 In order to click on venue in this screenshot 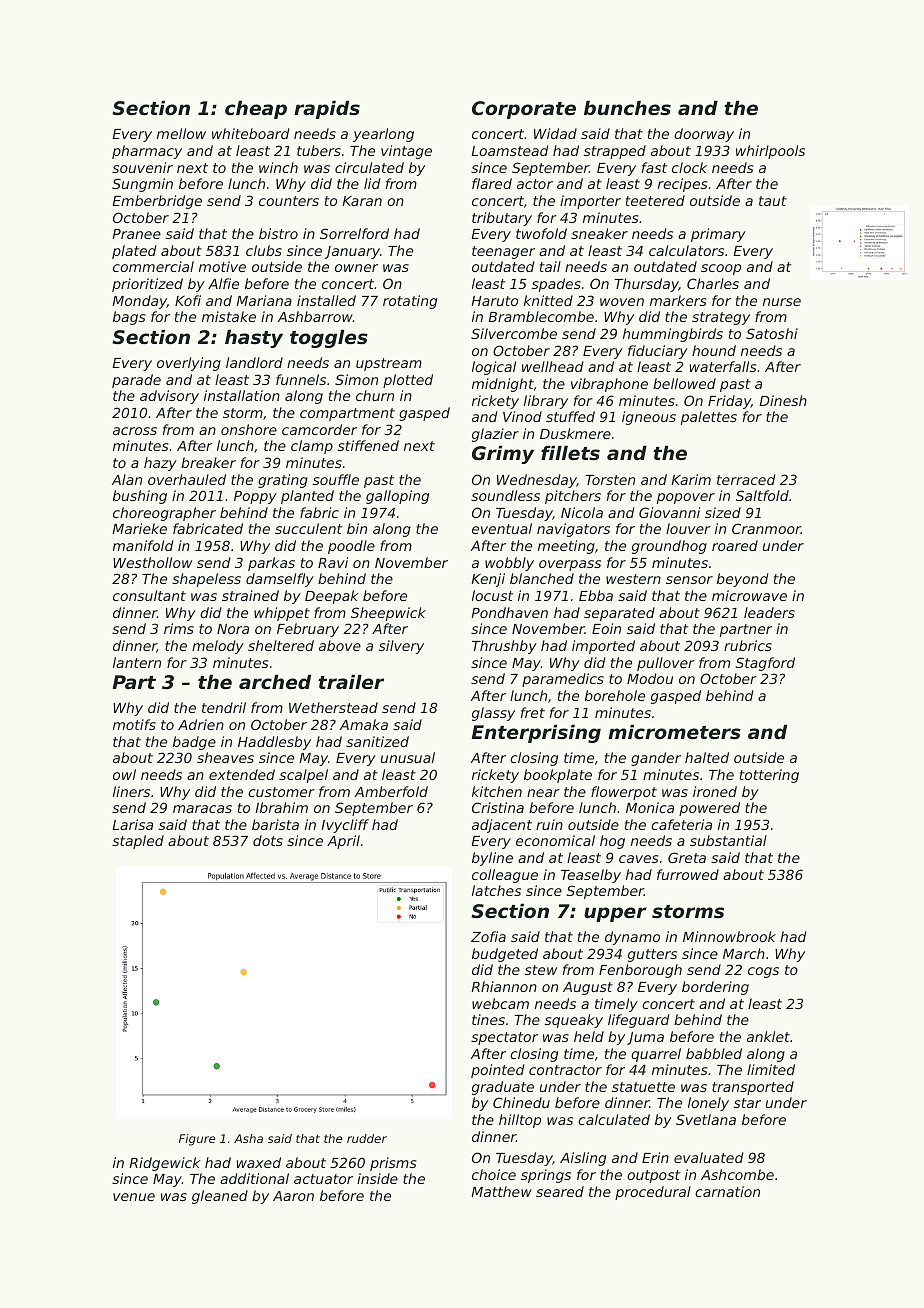, I will do `click(134, 1197)`.
